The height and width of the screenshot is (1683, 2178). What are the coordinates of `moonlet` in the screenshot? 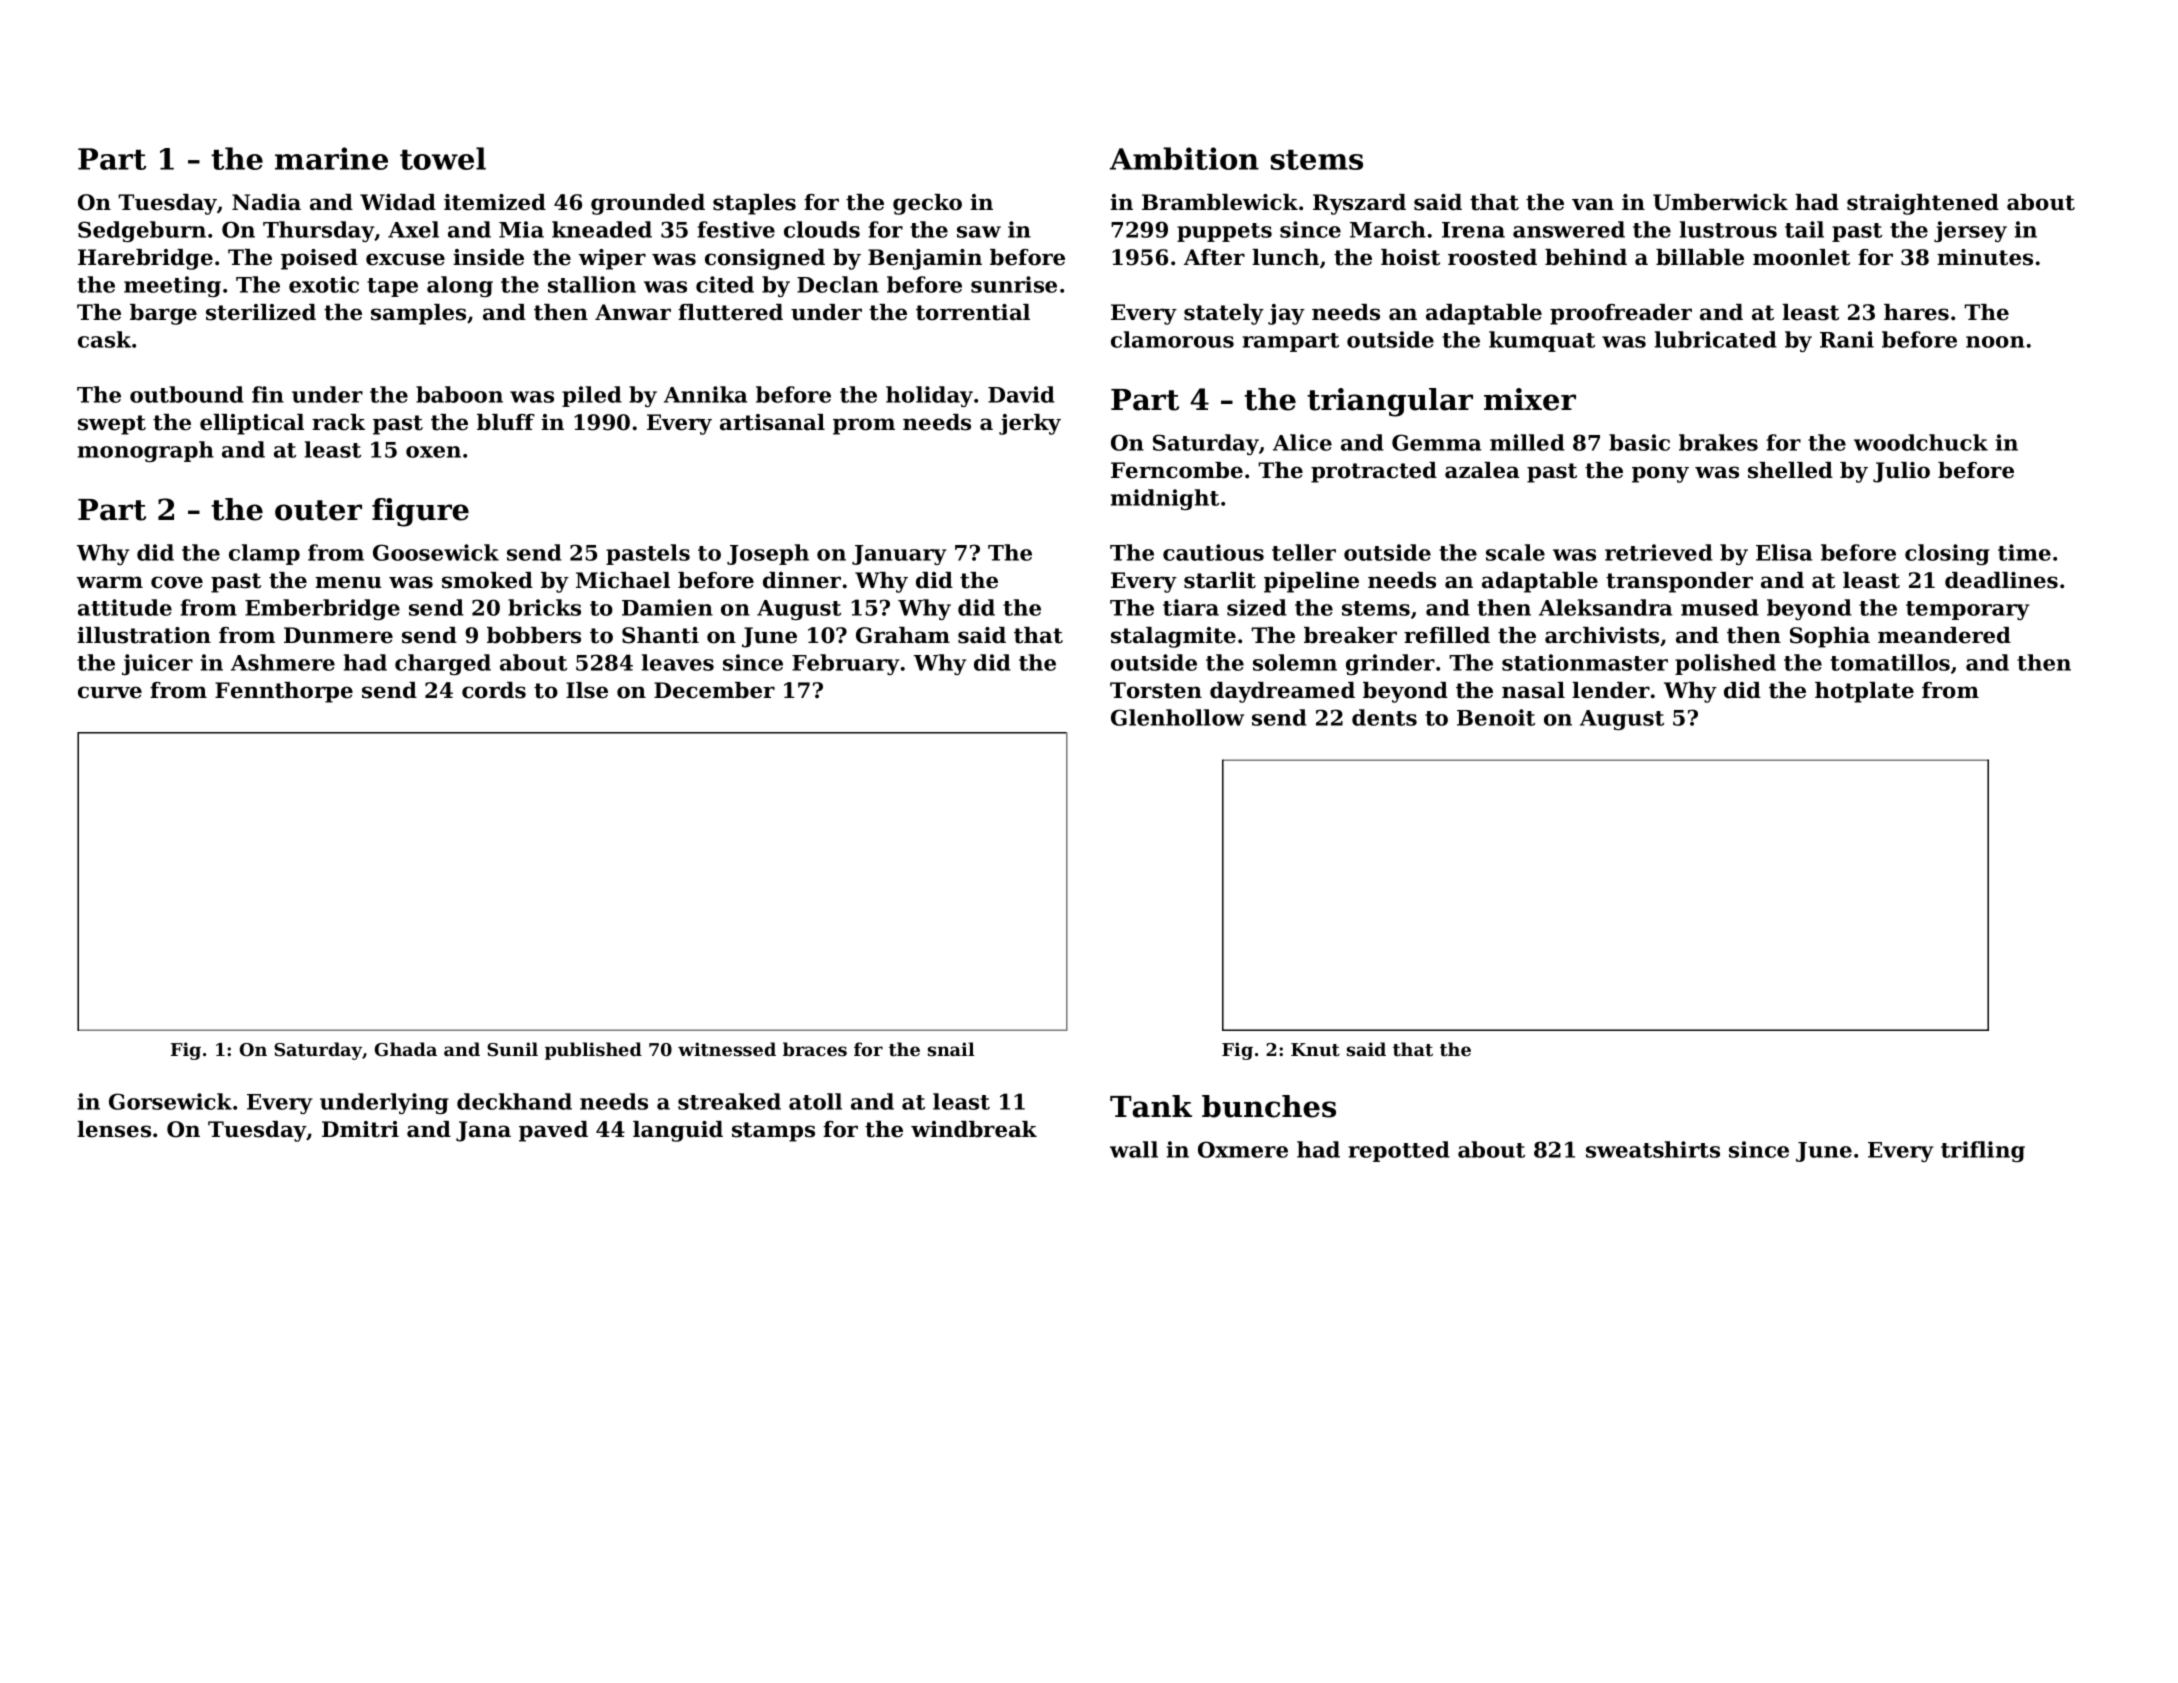 It's located at (1801, 257).
